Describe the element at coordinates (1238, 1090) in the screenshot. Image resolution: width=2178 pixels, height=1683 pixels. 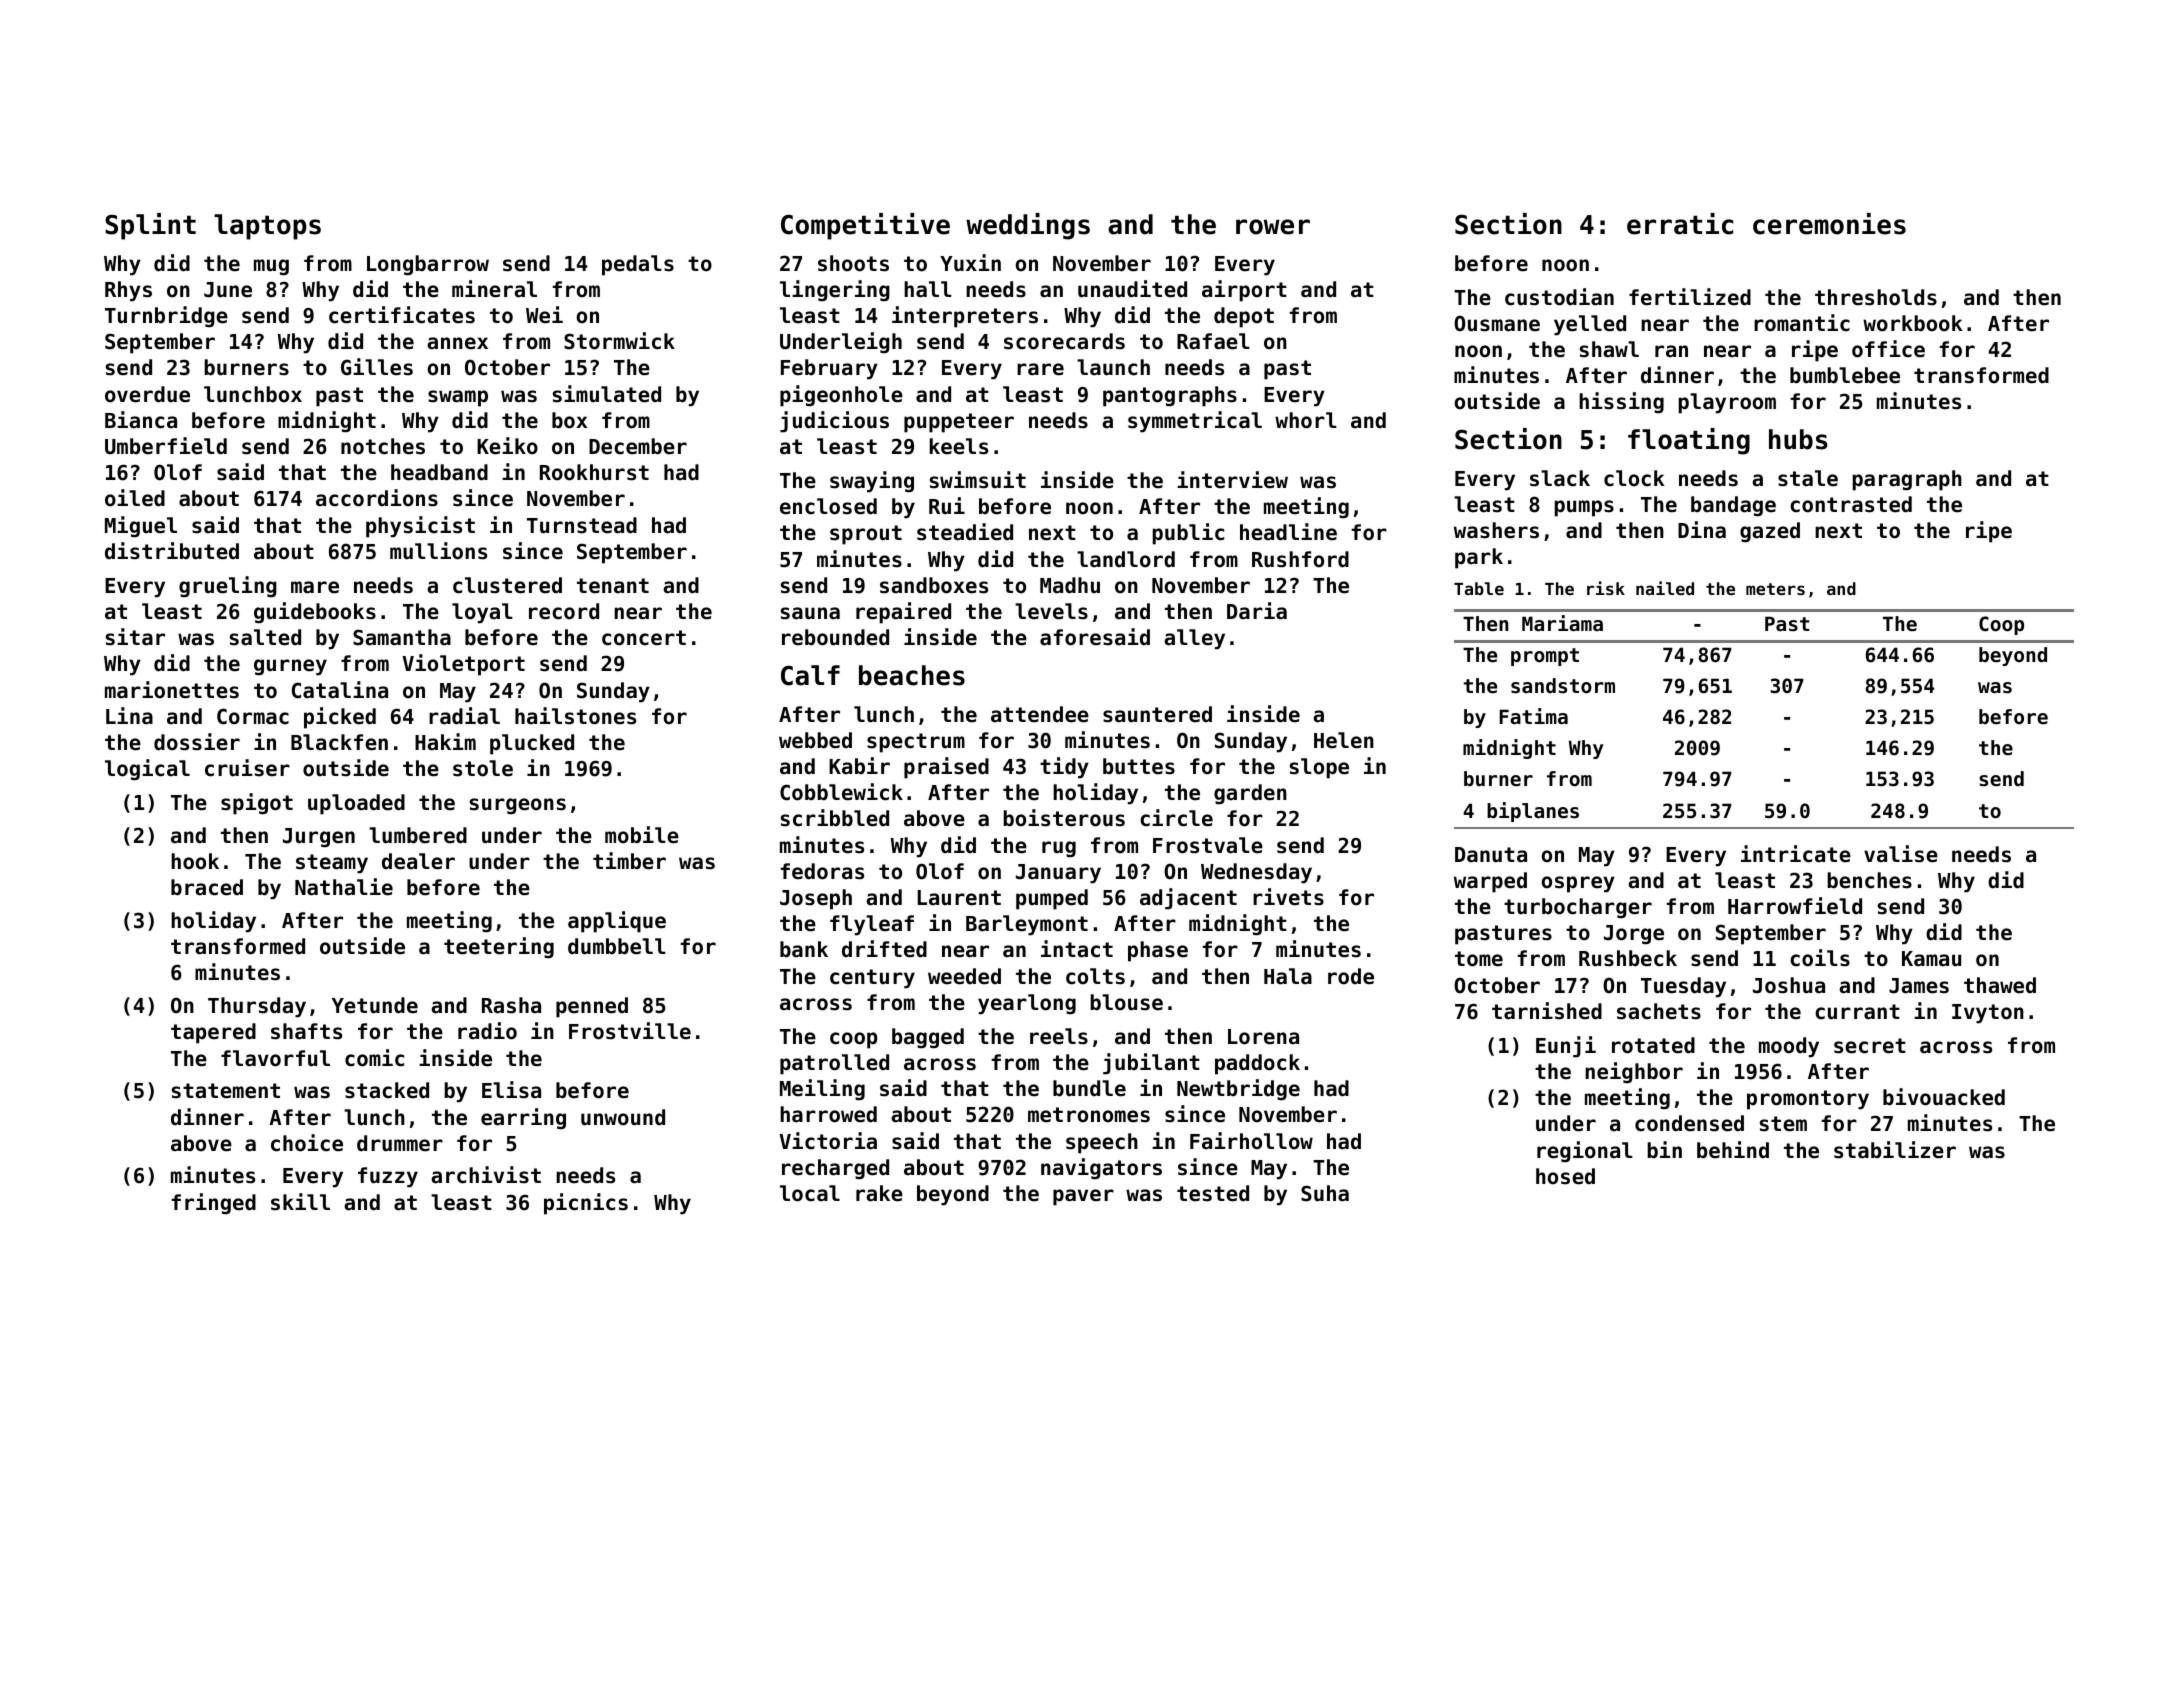
I see `Newtbridge` at that location.
